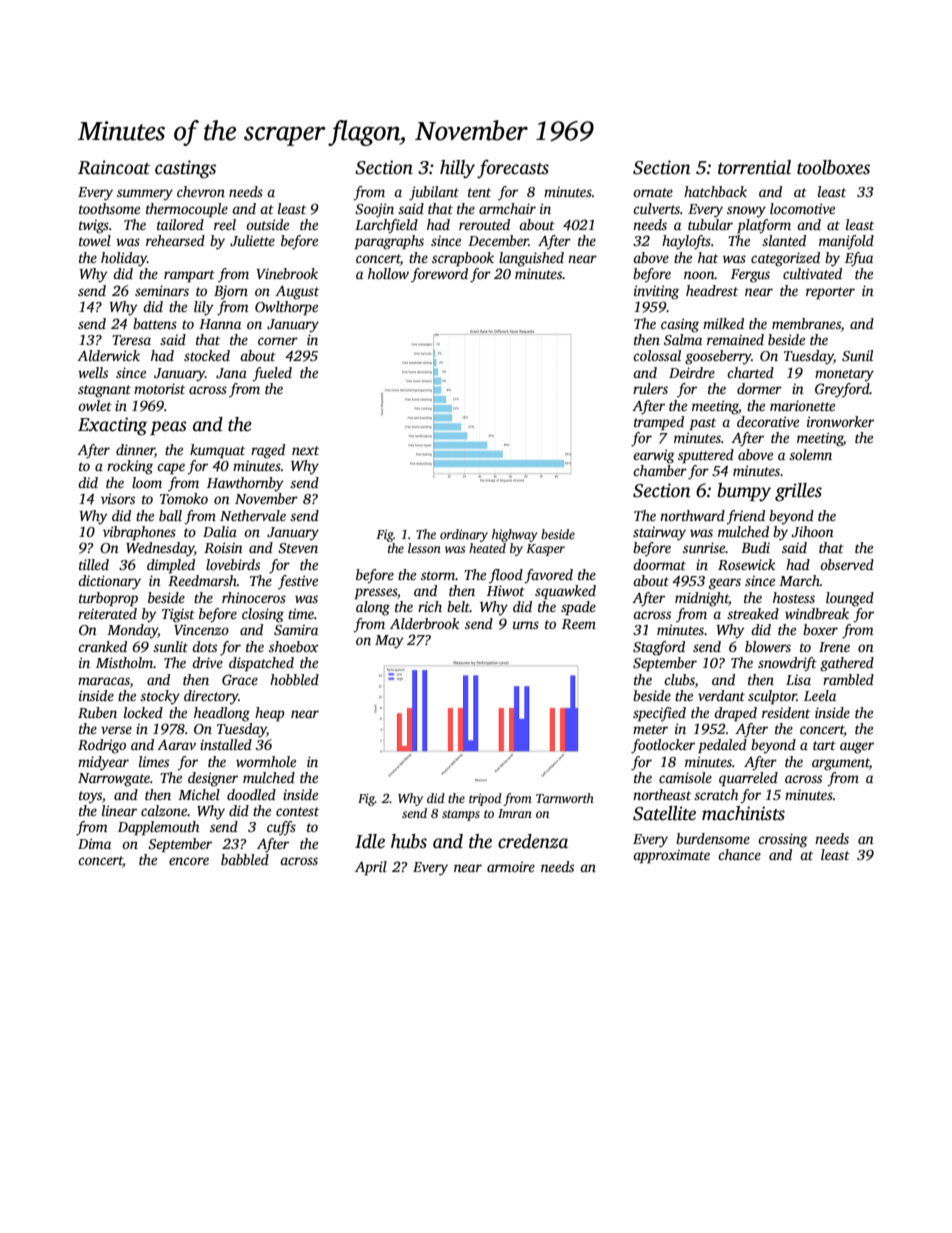  What do you see at coordinates (754, 167) in the image?
I see `torrential` at bounding box center [754, 167].
